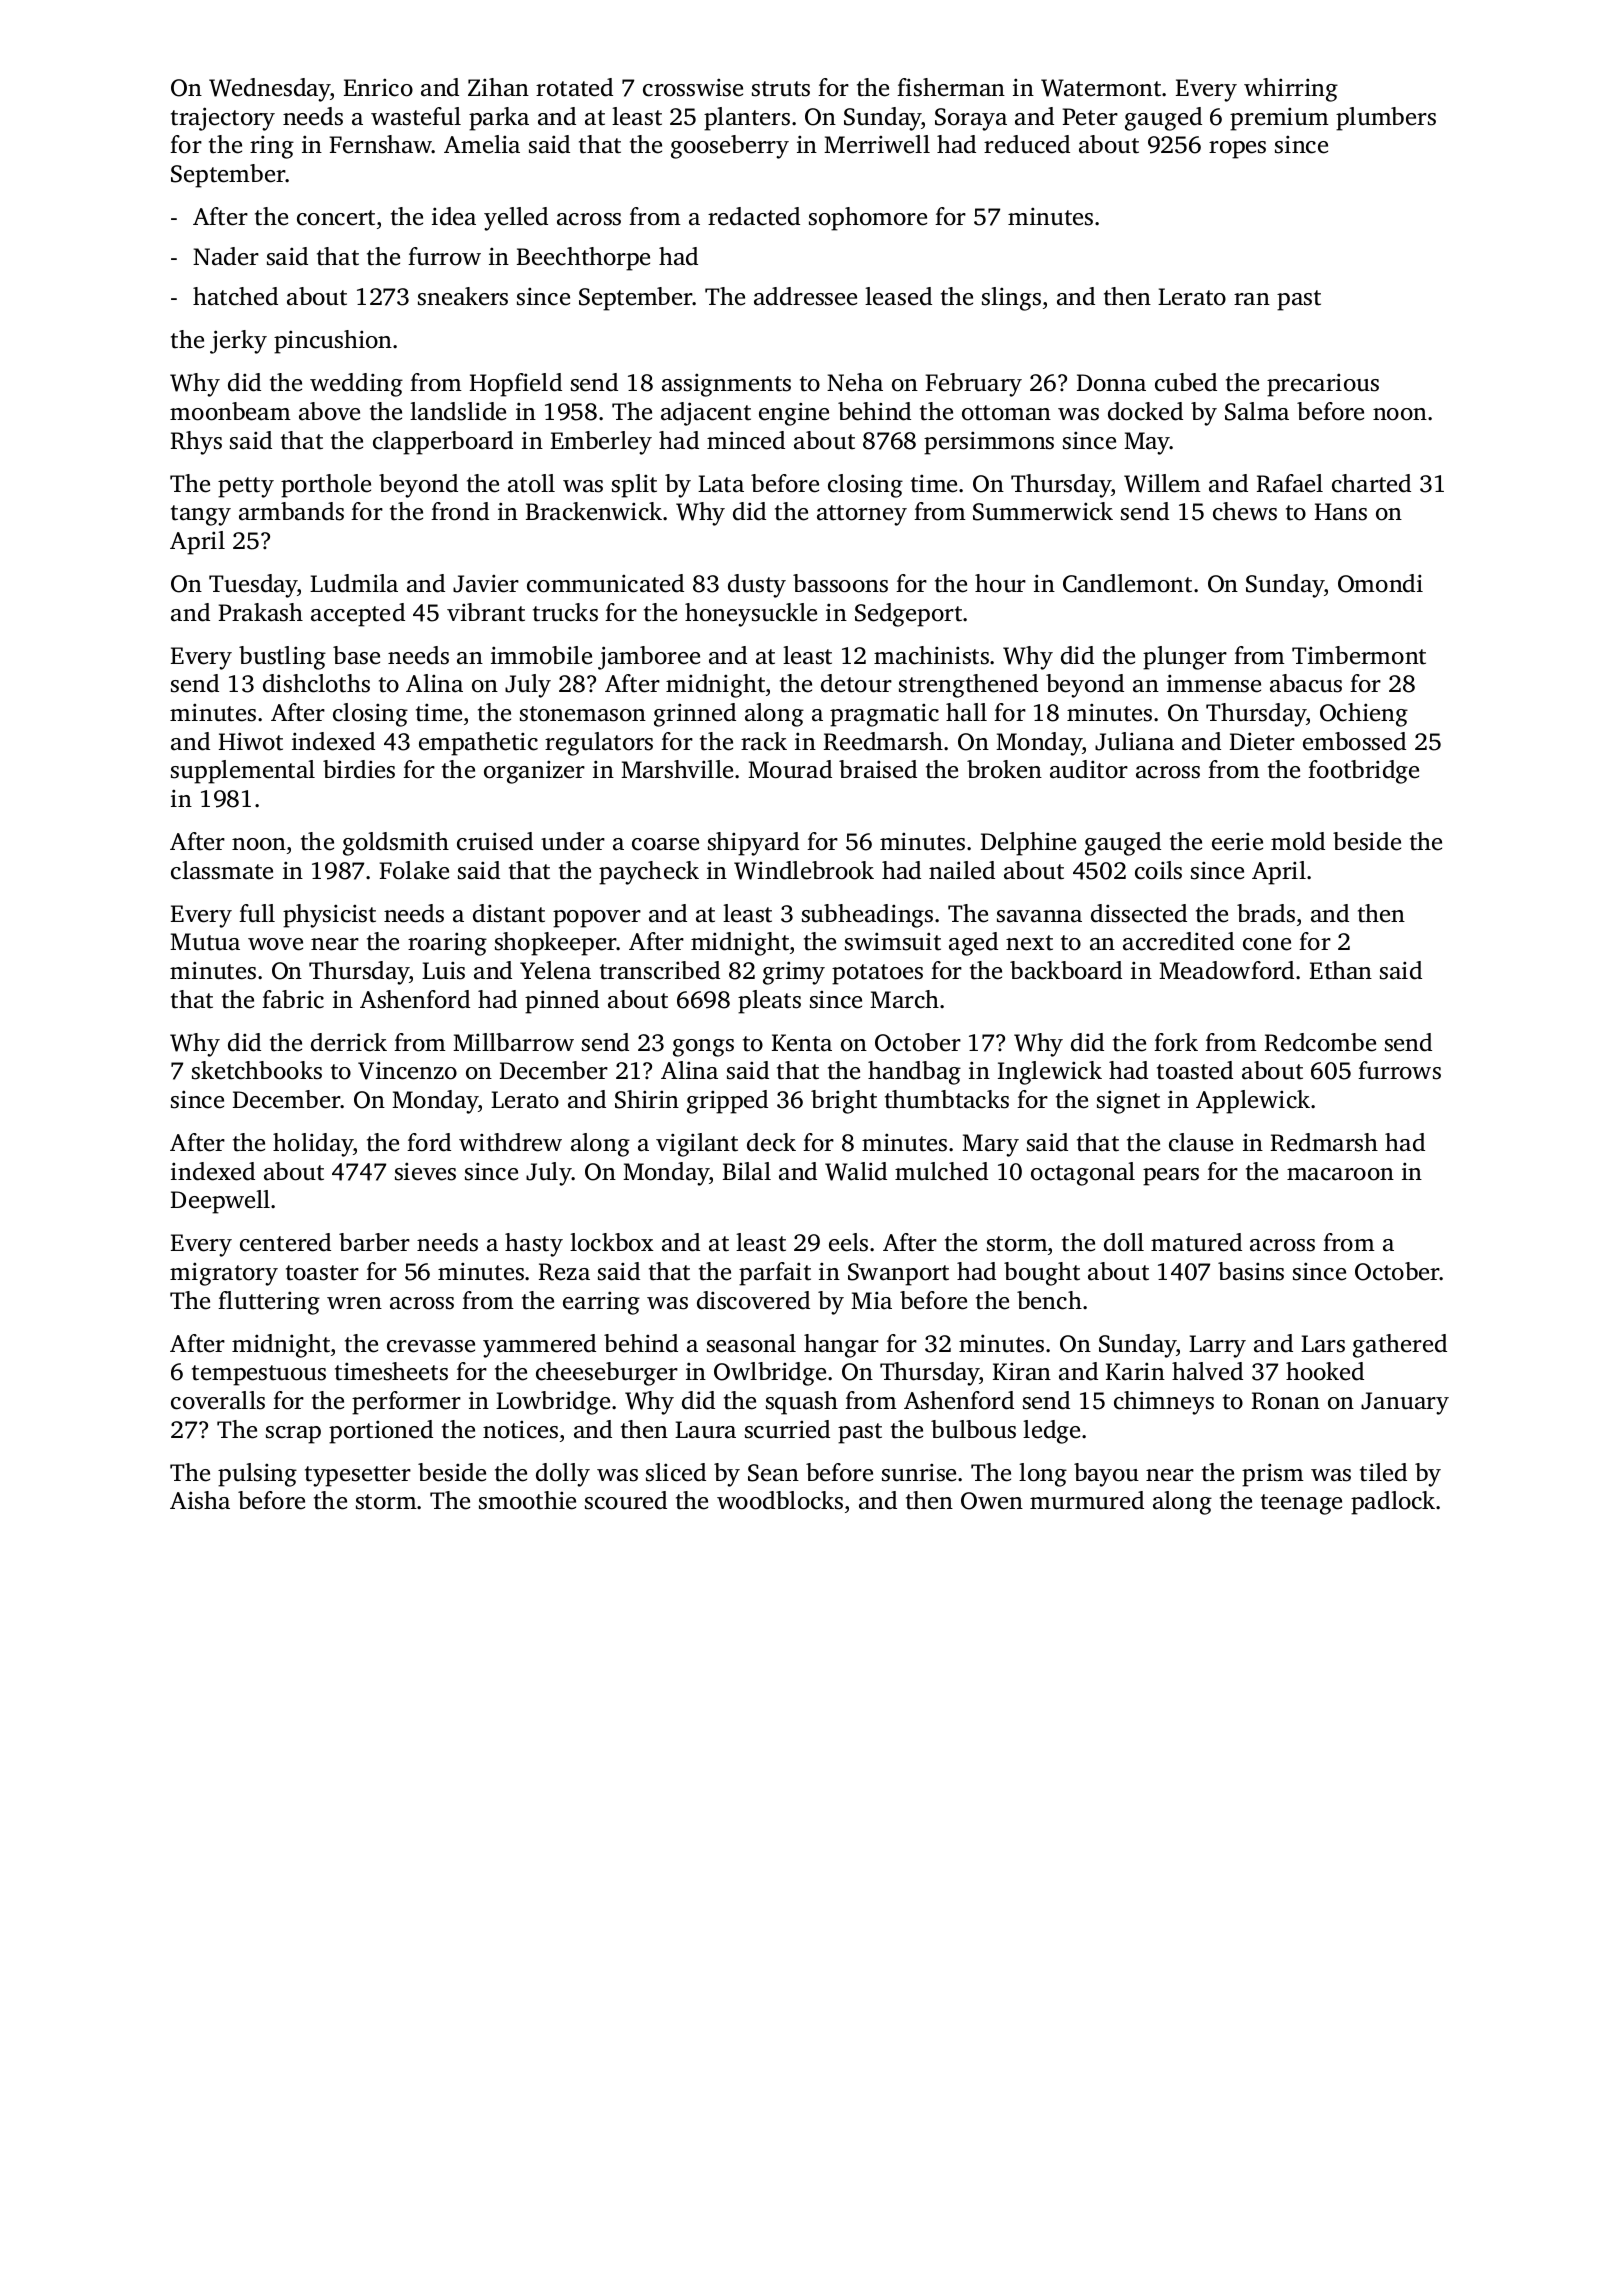 The image size is (1620, 2292). What do you see at coordinates (205, 942) in the screenshot?
I see `Mutua` at bounding box center [205, 942].
